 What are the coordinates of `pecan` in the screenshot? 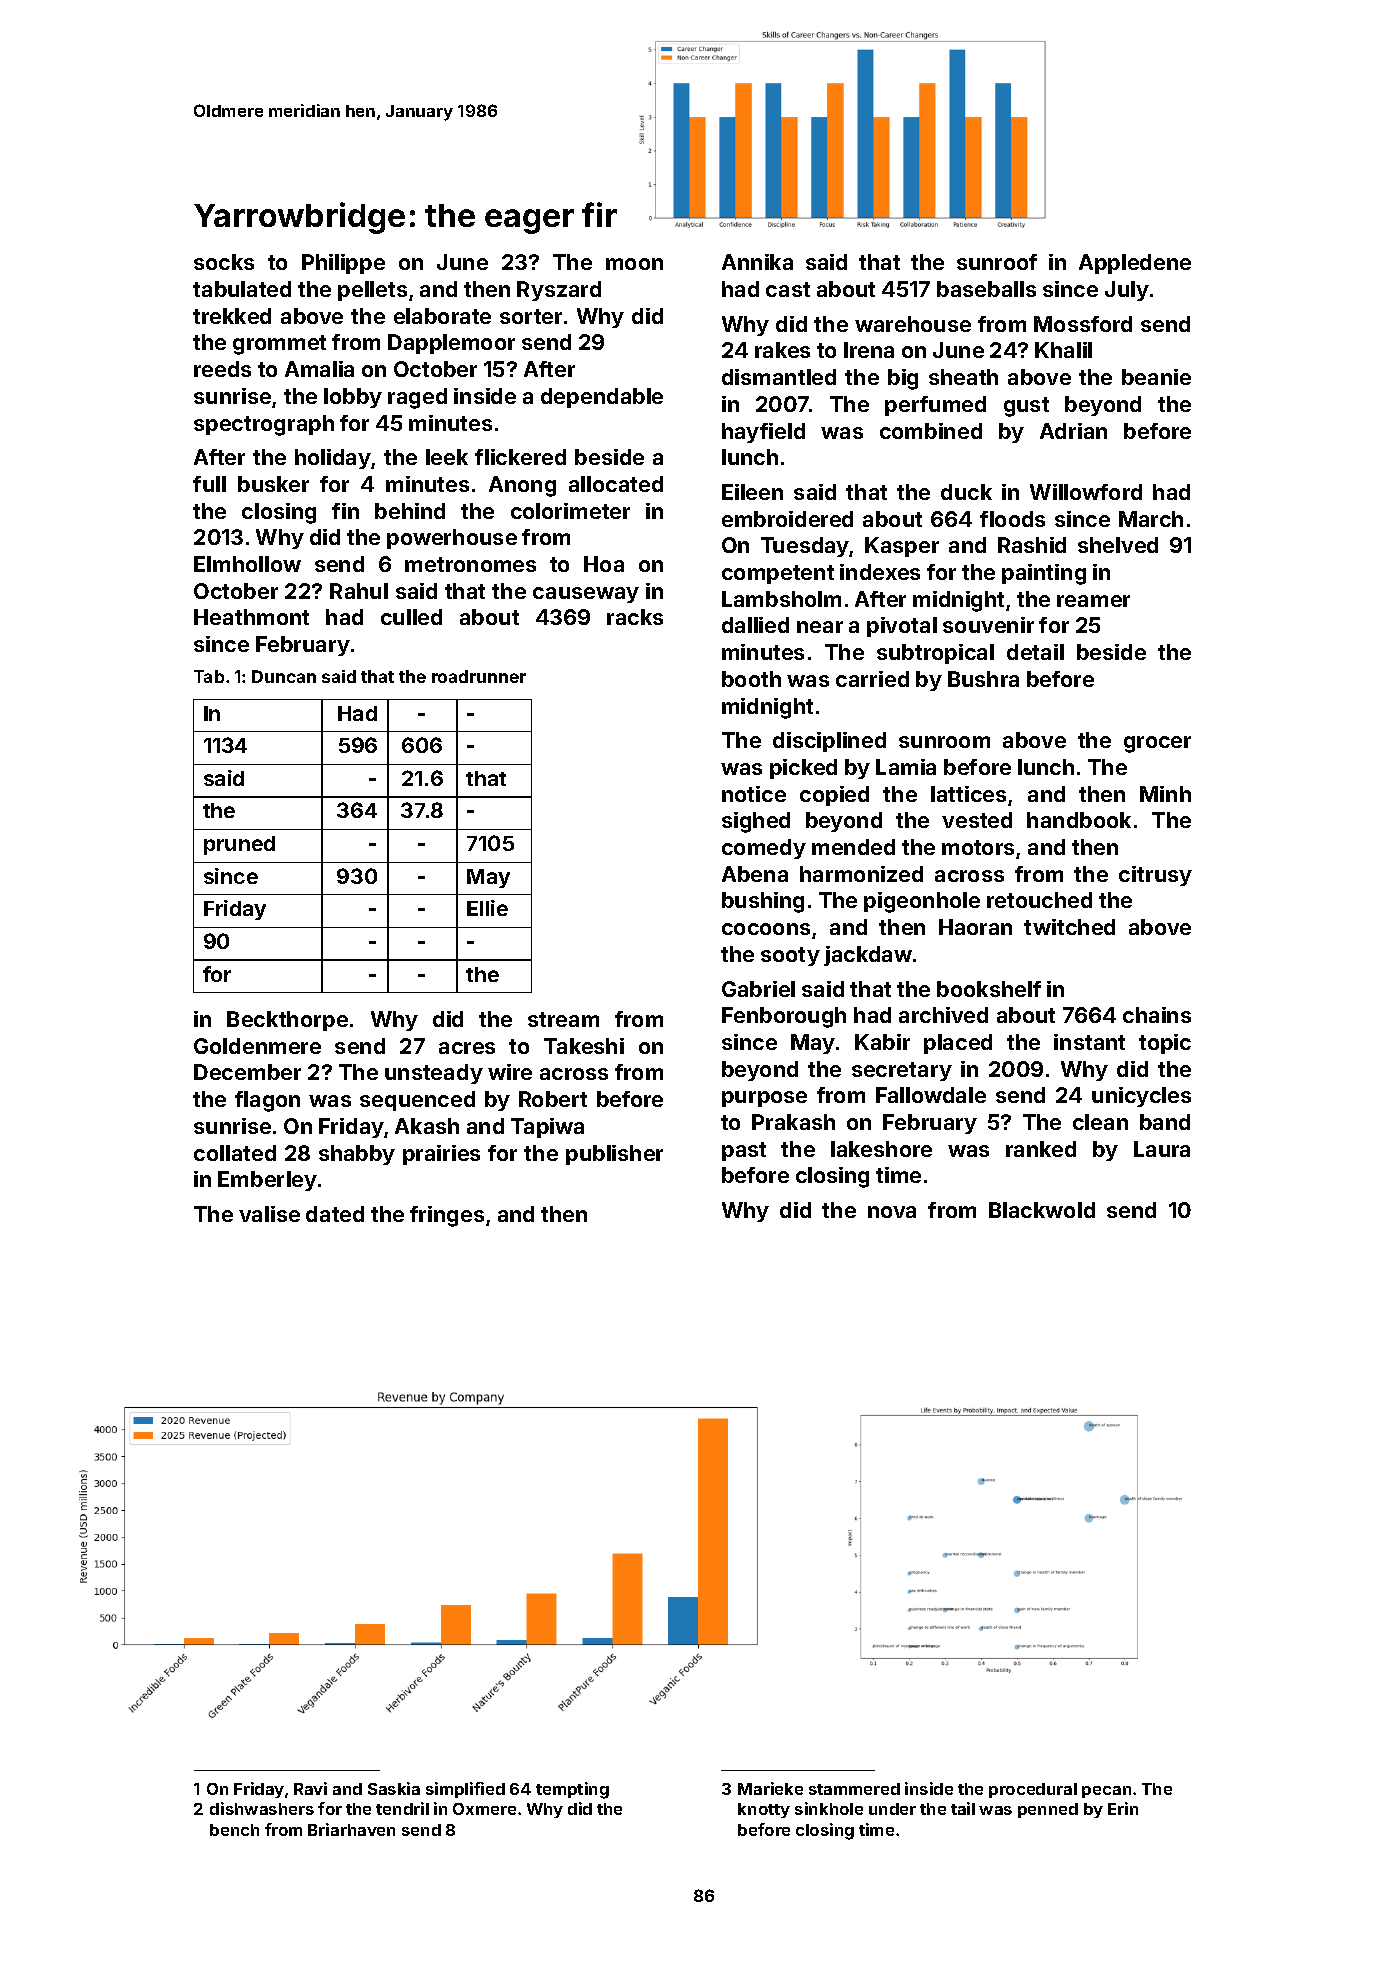 It's located at (1106, 1792).
